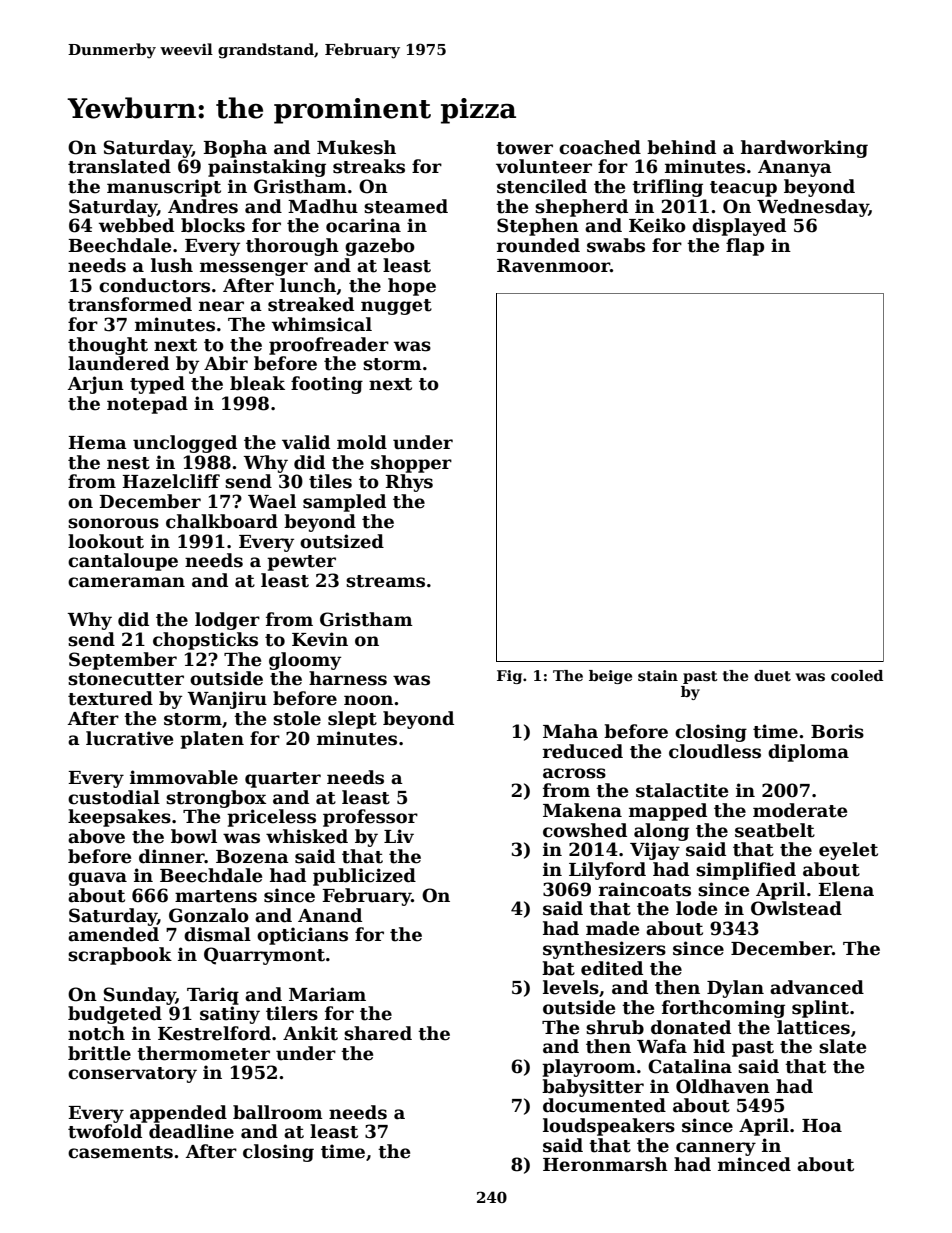  What do you see at coordinates (342, 541) in the image?
I see `outsized` at bounding box center [342, 541].
